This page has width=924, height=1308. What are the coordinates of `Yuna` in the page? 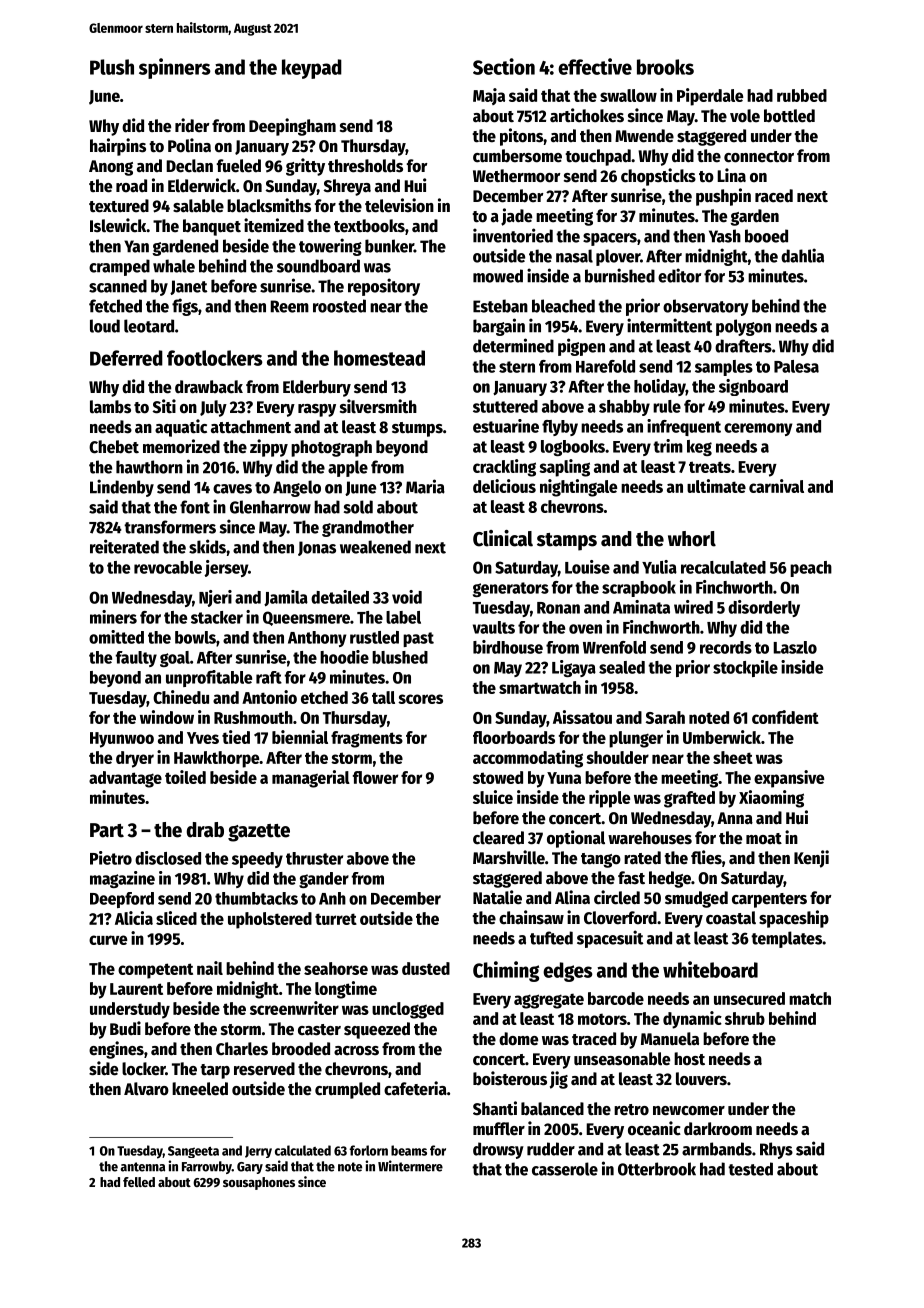 It's located at (564, 778).
